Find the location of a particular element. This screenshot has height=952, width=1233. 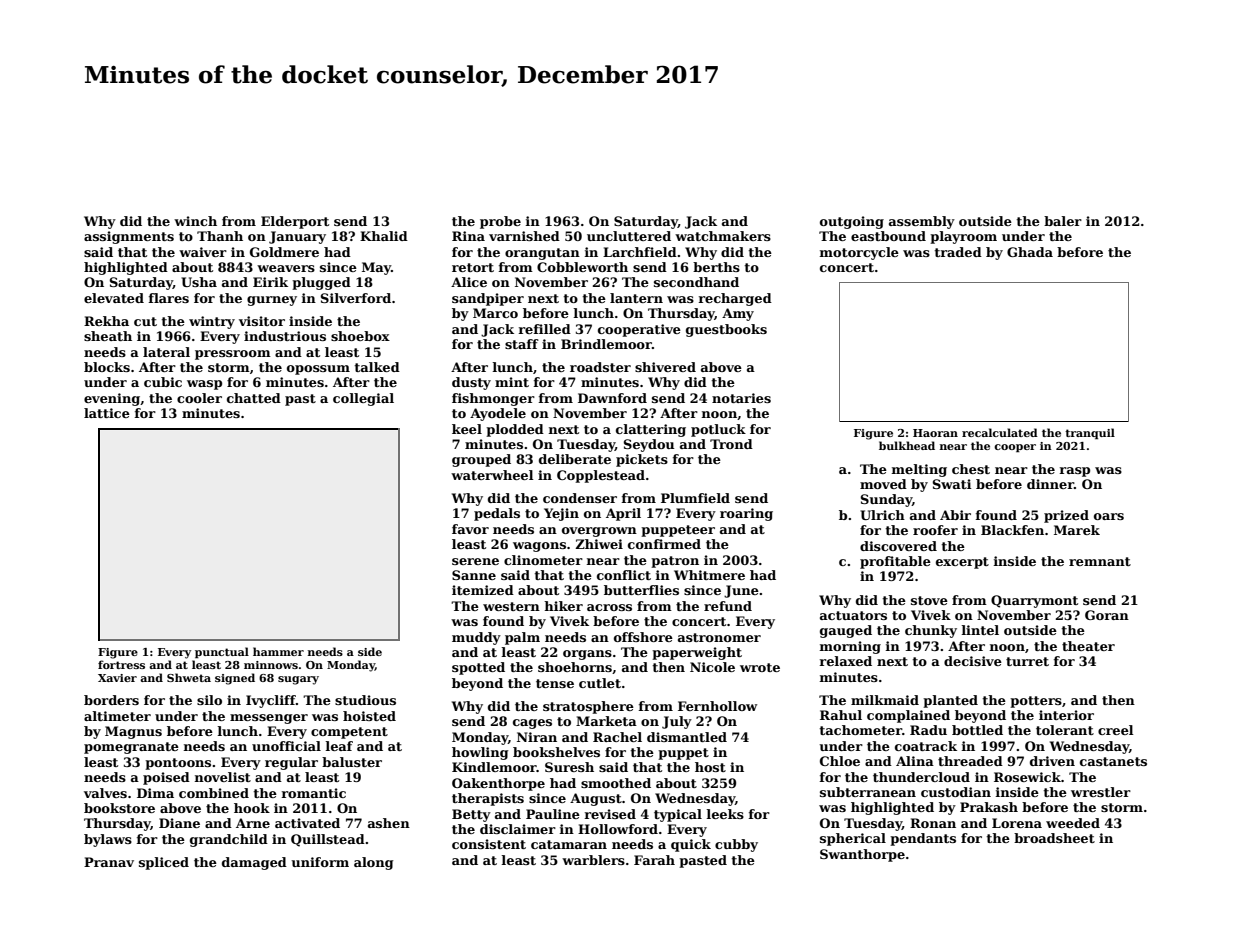

baler is located at coordinates (1063, 221).
